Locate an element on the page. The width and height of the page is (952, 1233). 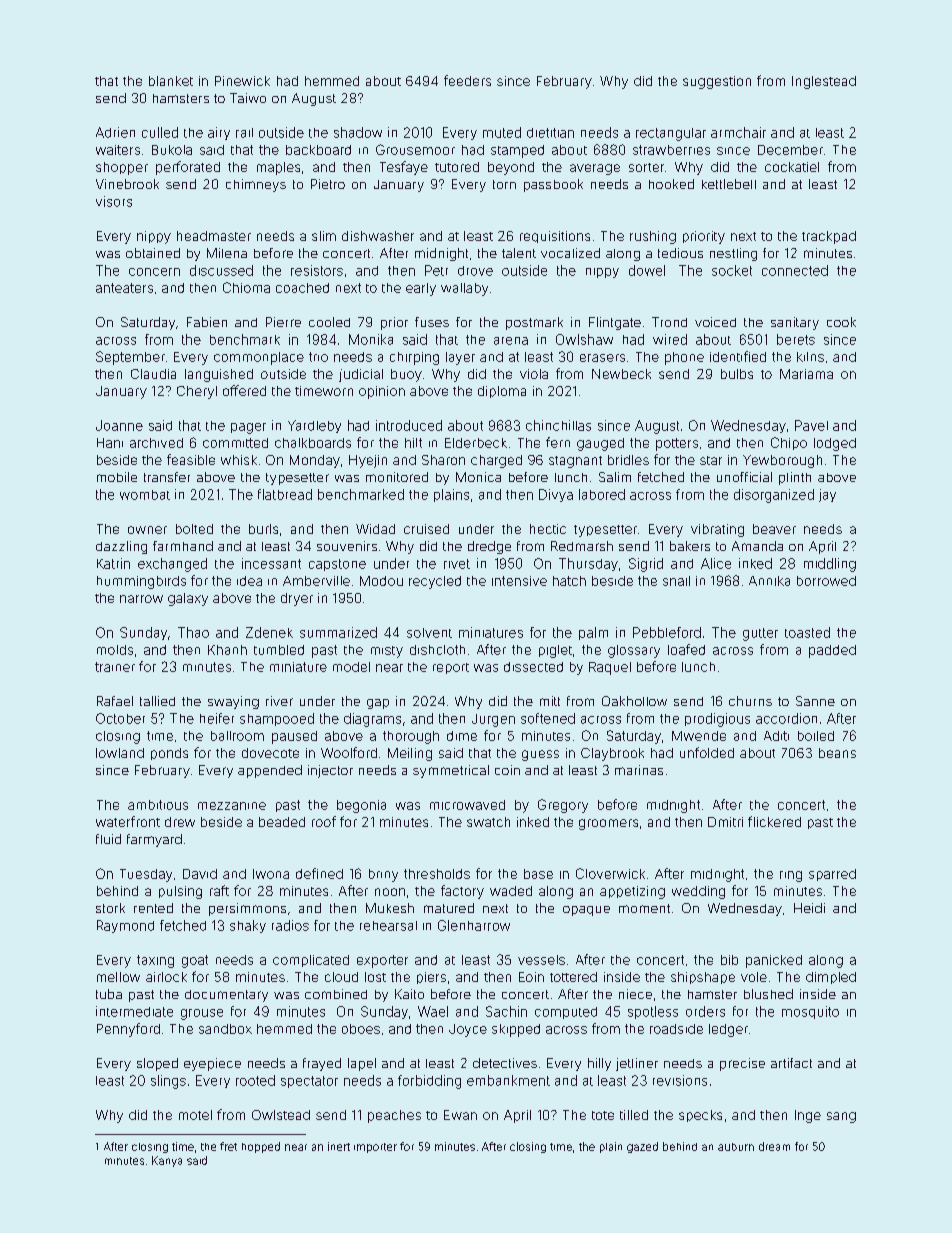
Hyejin is located at coordinates (368, 461).
